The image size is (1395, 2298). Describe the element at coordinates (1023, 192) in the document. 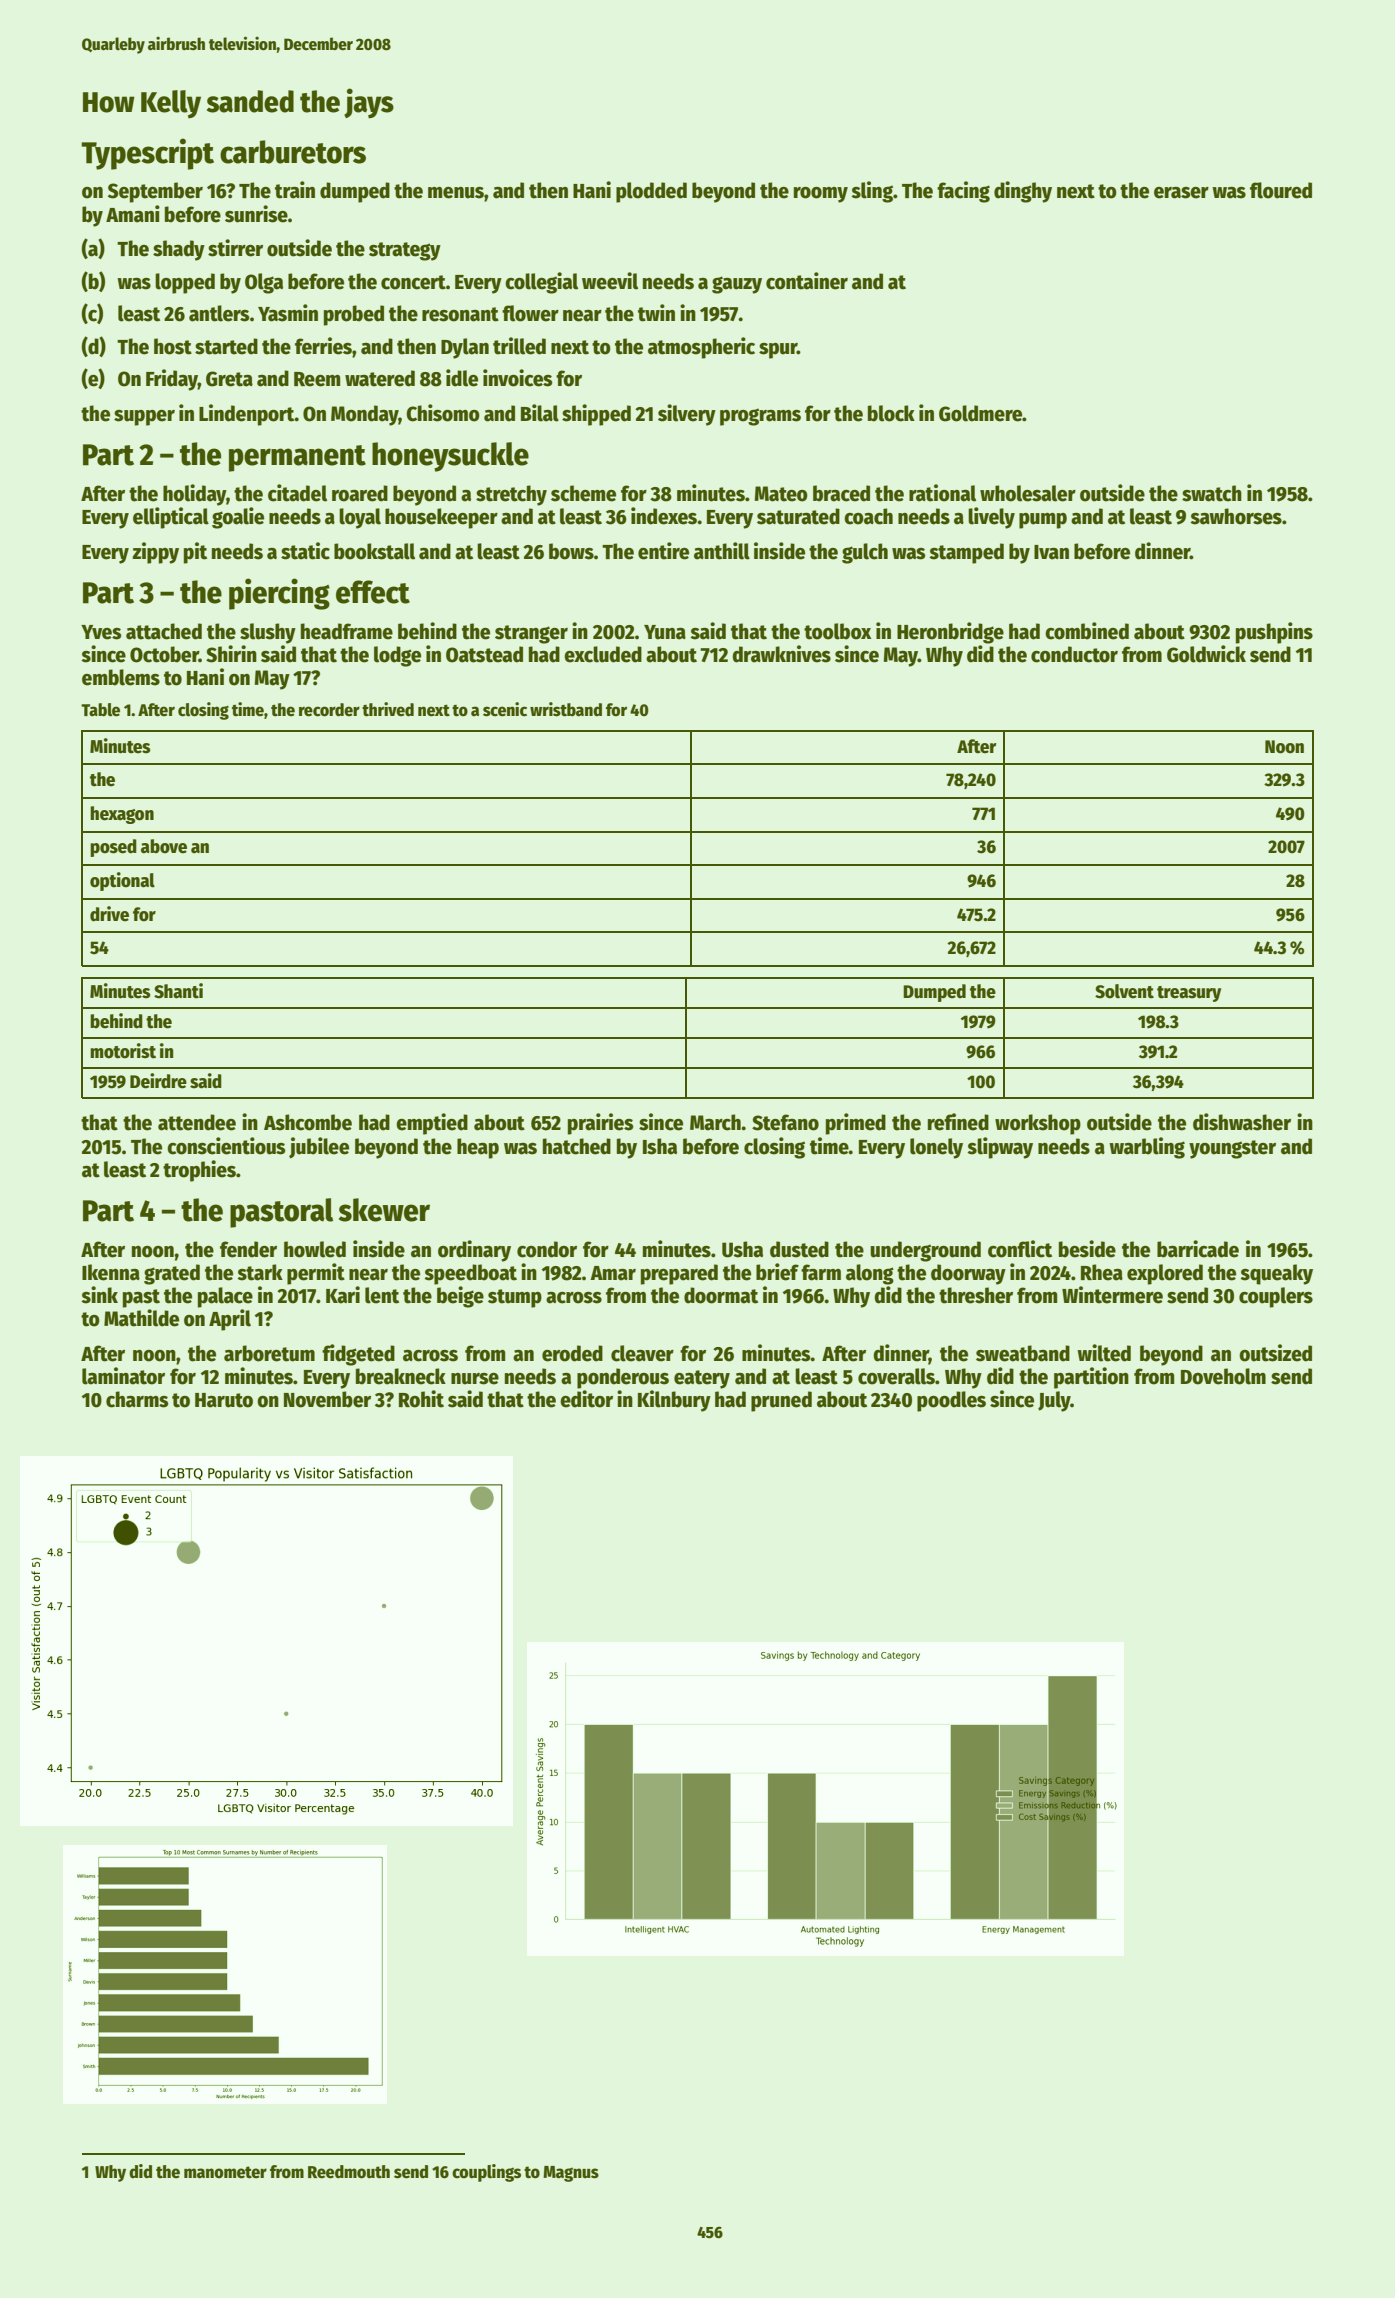

I see `dinghy` at that location.
